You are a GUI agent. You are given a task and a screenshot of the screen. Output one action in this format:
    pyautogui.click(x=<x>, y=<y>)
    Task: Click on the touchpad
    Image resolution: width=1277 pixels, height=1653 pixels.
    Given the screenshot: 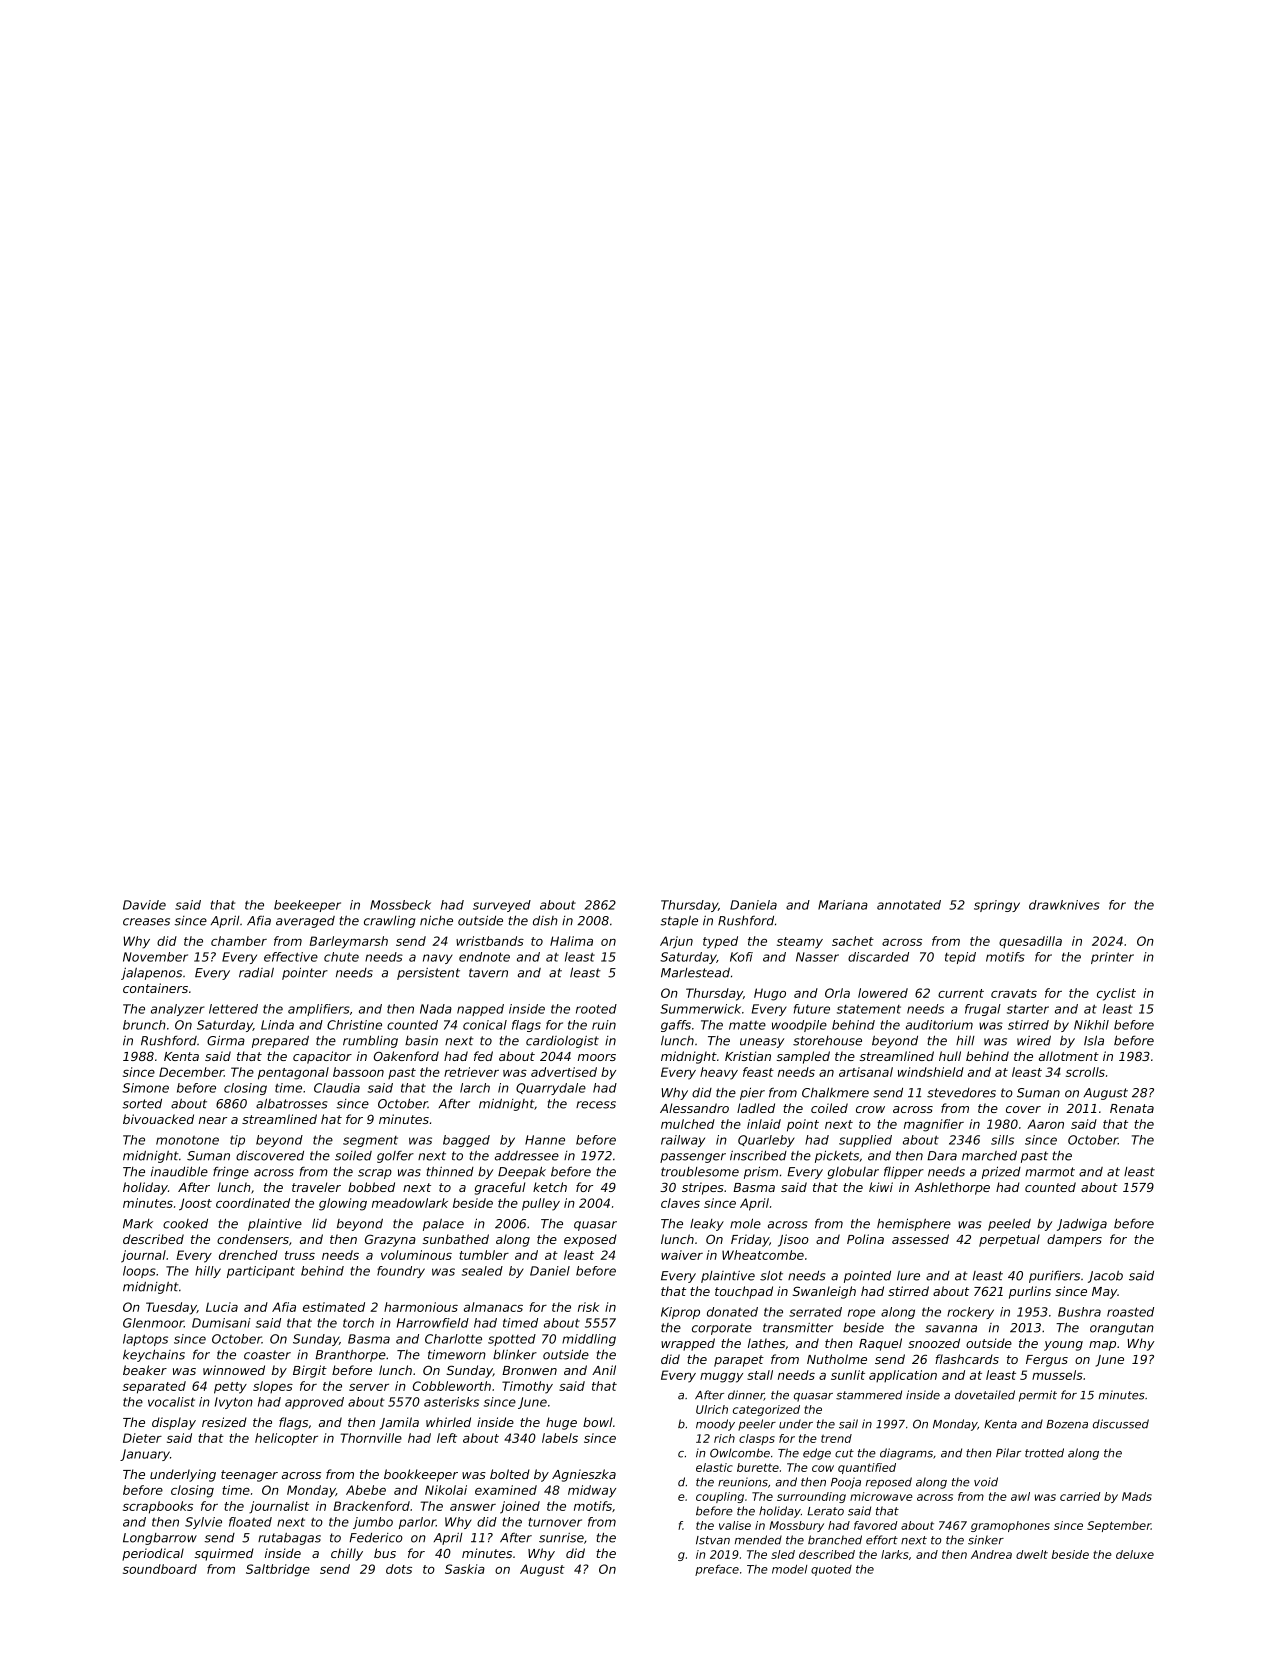 What is the action you would take?
    pyautogui.click(x=744, y=1292)
